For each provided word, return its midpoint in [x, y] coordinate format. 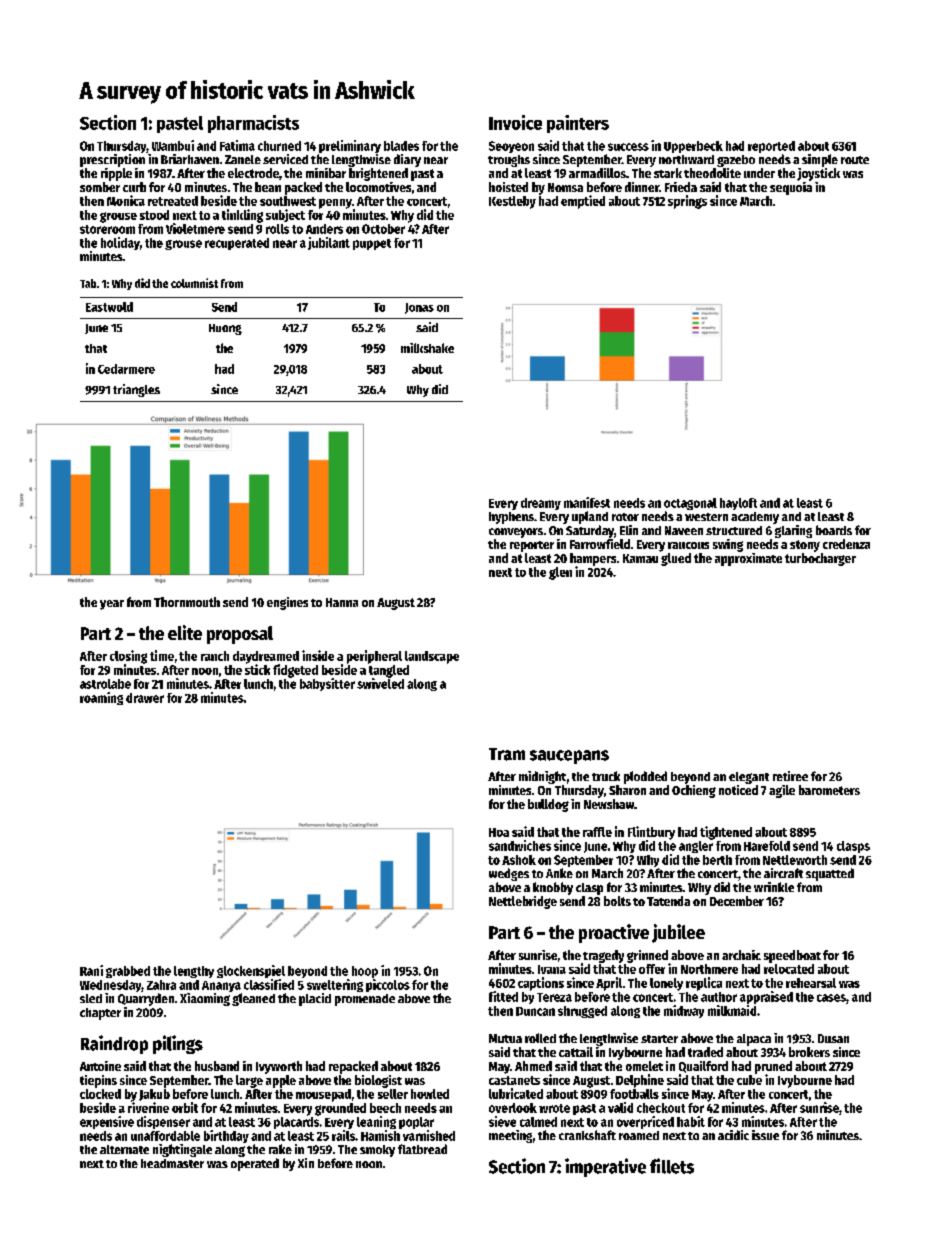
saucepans [569, 757]
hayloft [738, 504]
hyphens [511, 518]
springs [687, 202]
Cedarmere [126, 369]
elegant [749, 778]
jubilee [678, 933]
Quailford [703, 1067]
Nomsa [565, 187]
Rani [91, 970]
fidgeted [295, 671]
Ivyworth [279, 1067]
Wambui [173, 145]
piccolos [388, 985]
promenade [365, 1000]
